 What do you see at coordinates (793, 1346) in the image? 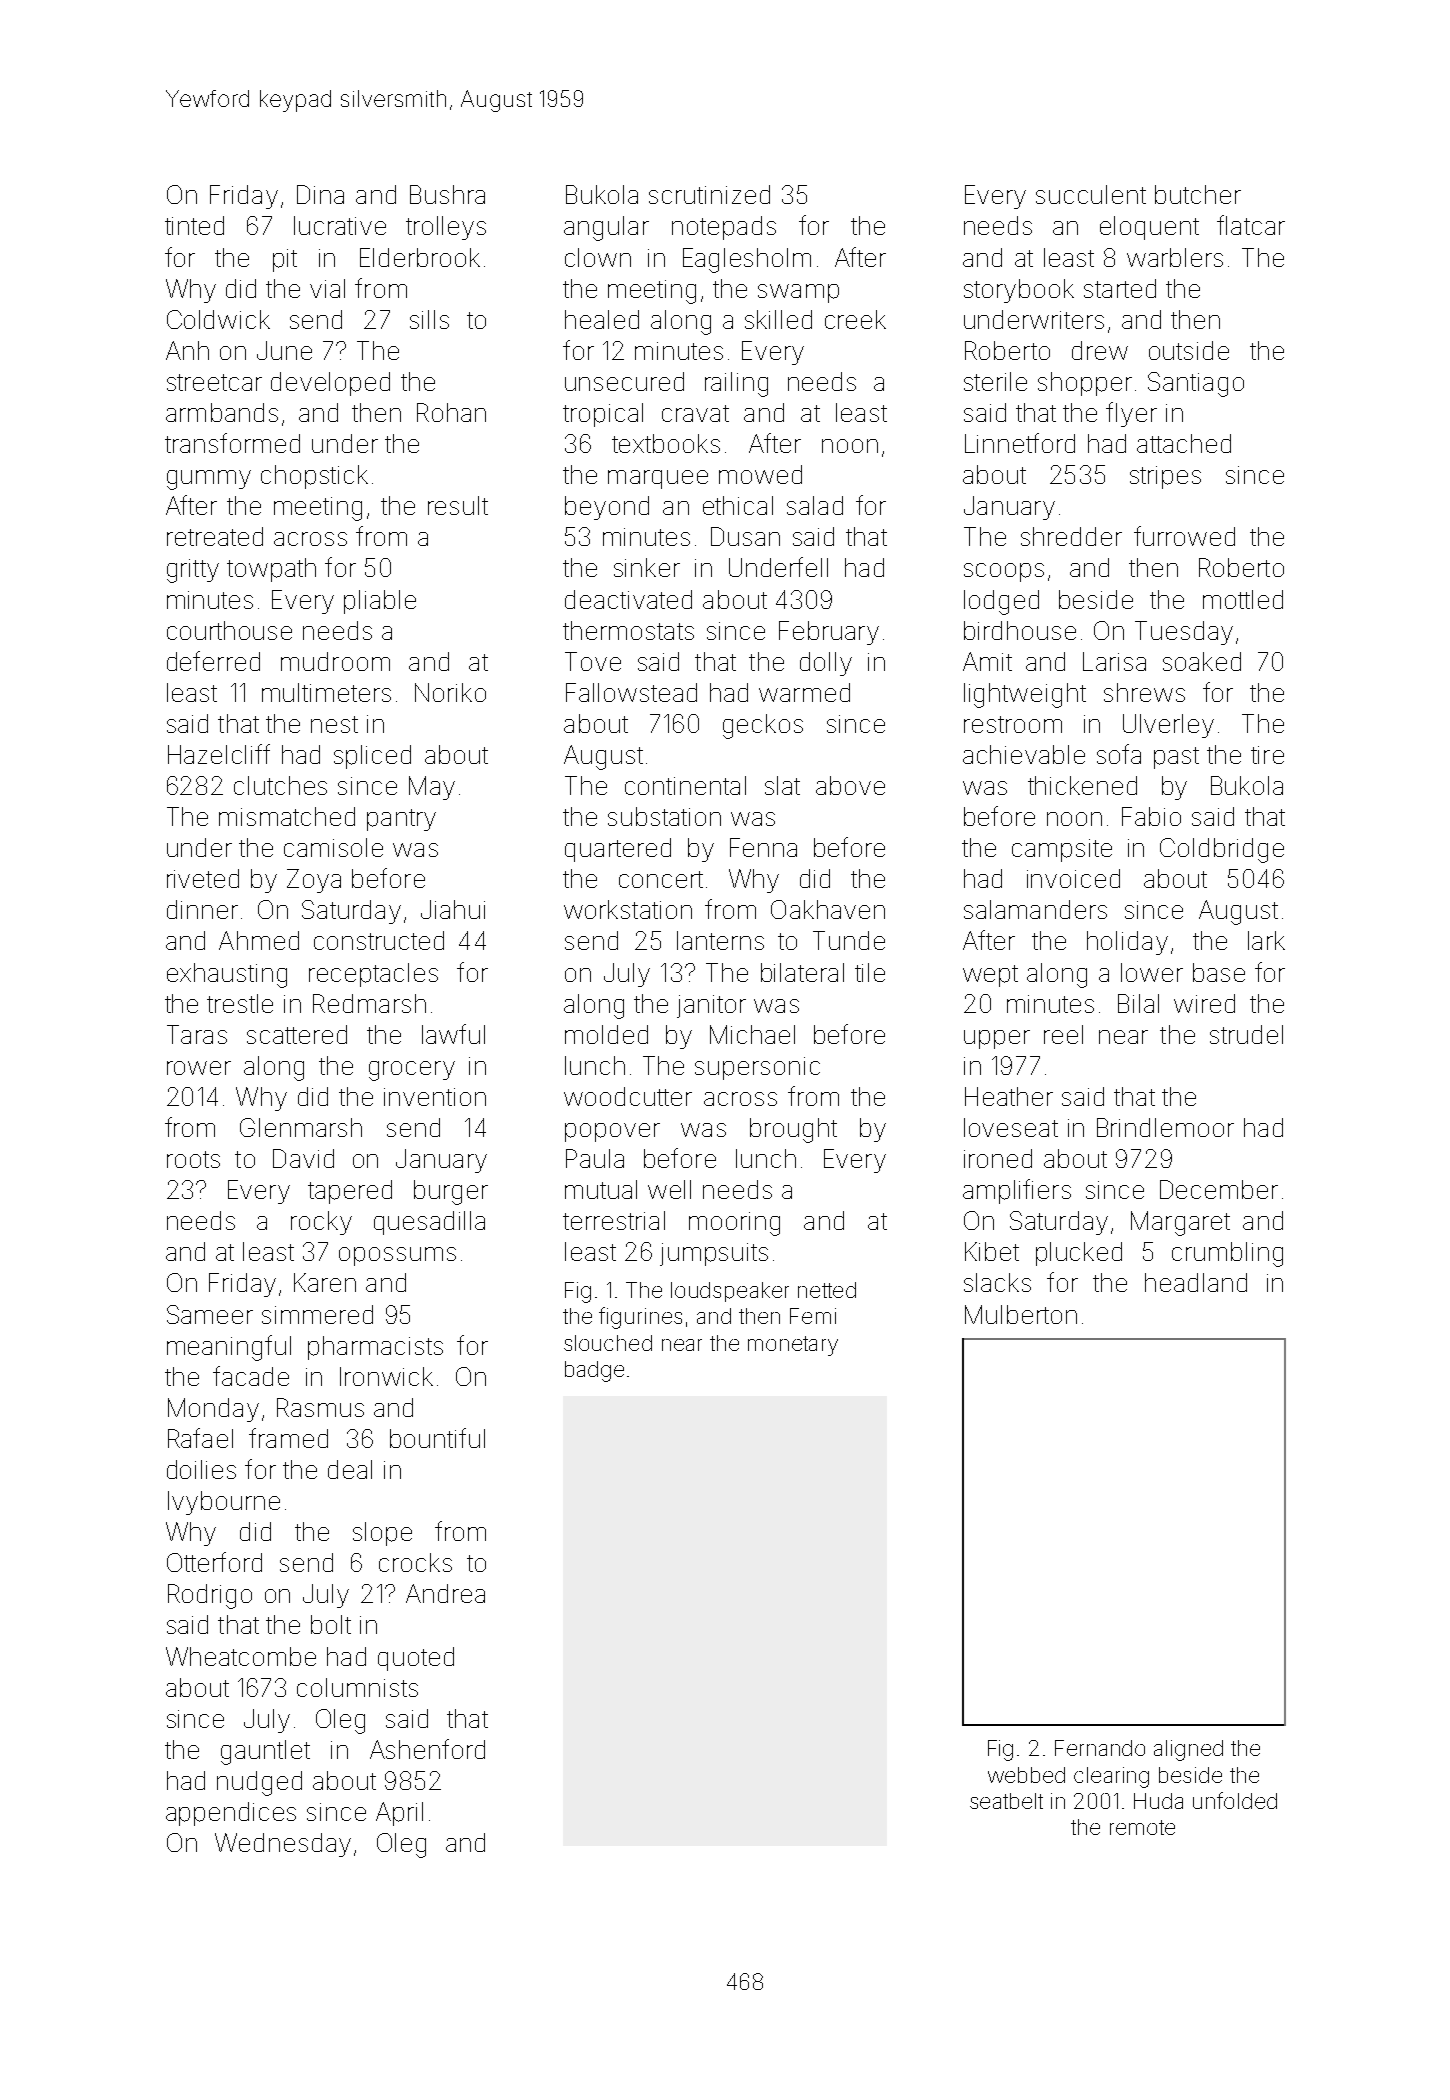
I see `monetary` at bounding box center [793, 1346].
